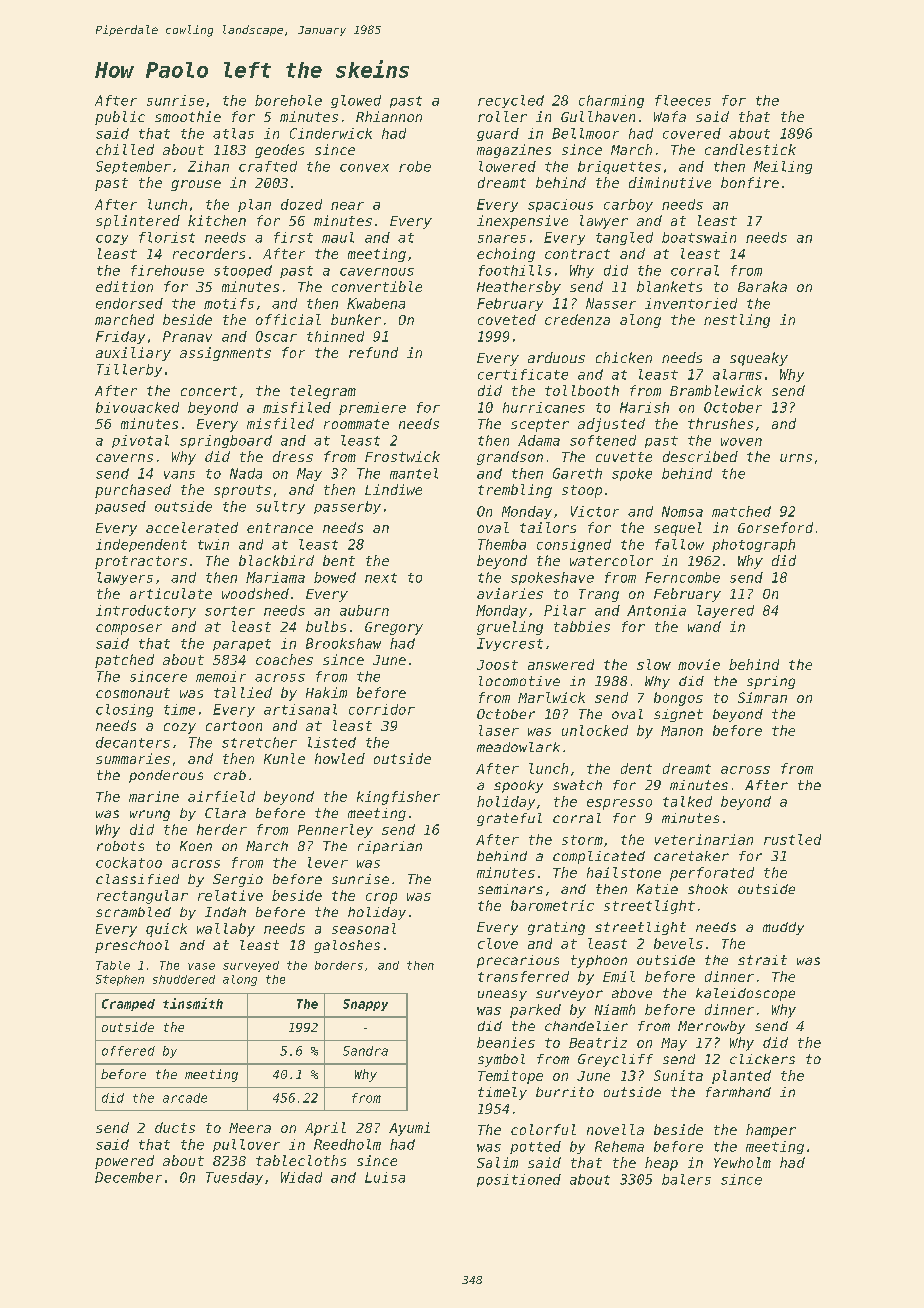 This image has width=924, height=1308. What do you see at coordinates (644, 407) in the image?
I see `Harish` at bounding box center [644, 407].
